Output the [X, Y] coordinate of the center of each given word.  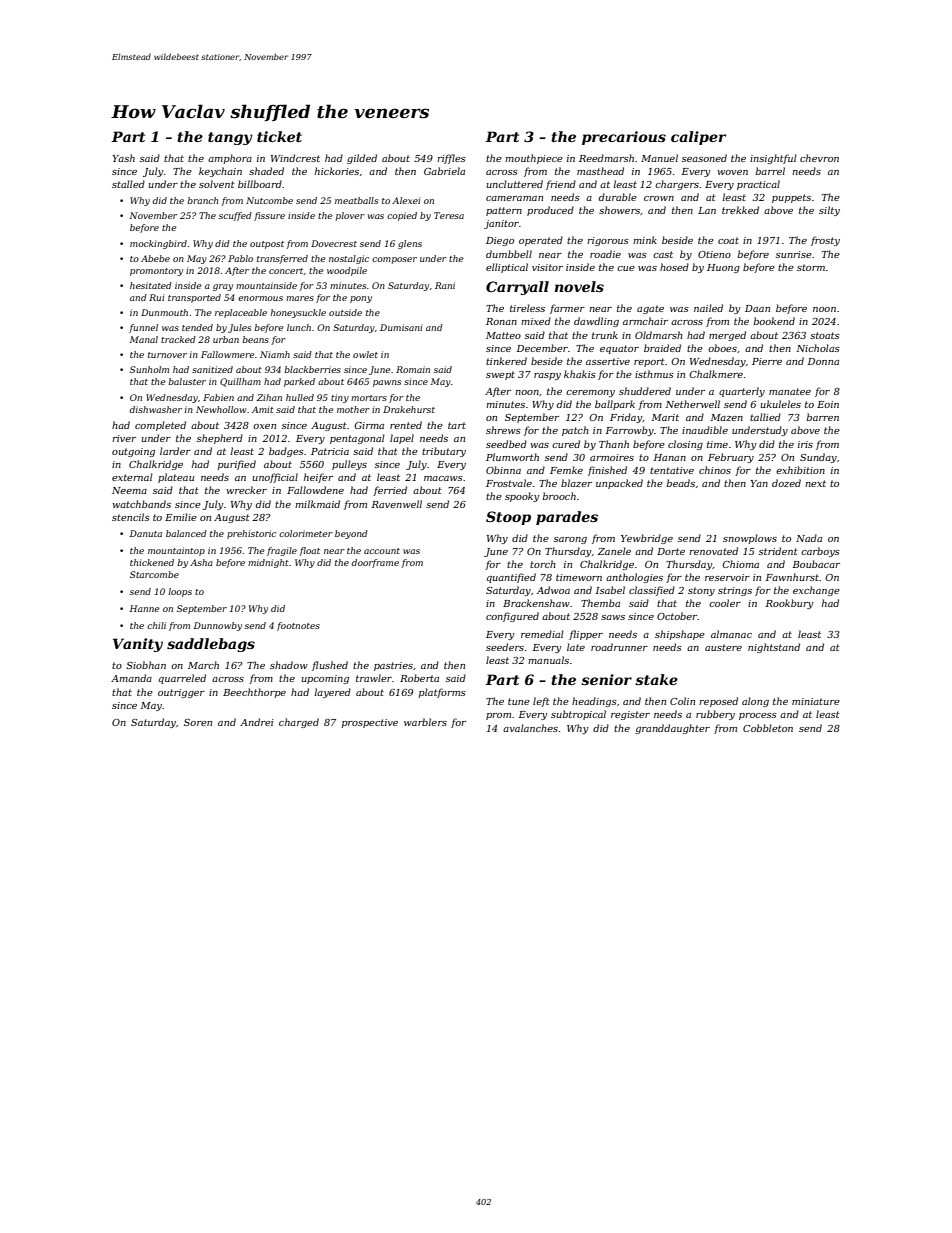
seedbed [506, 444]
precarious [624, 138]
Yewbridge [647, 539]
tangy [230, 138]
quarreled [182, 679]
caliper [698, 138]
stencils [131, 517]
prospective [370, 723]
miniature [816, 701]
